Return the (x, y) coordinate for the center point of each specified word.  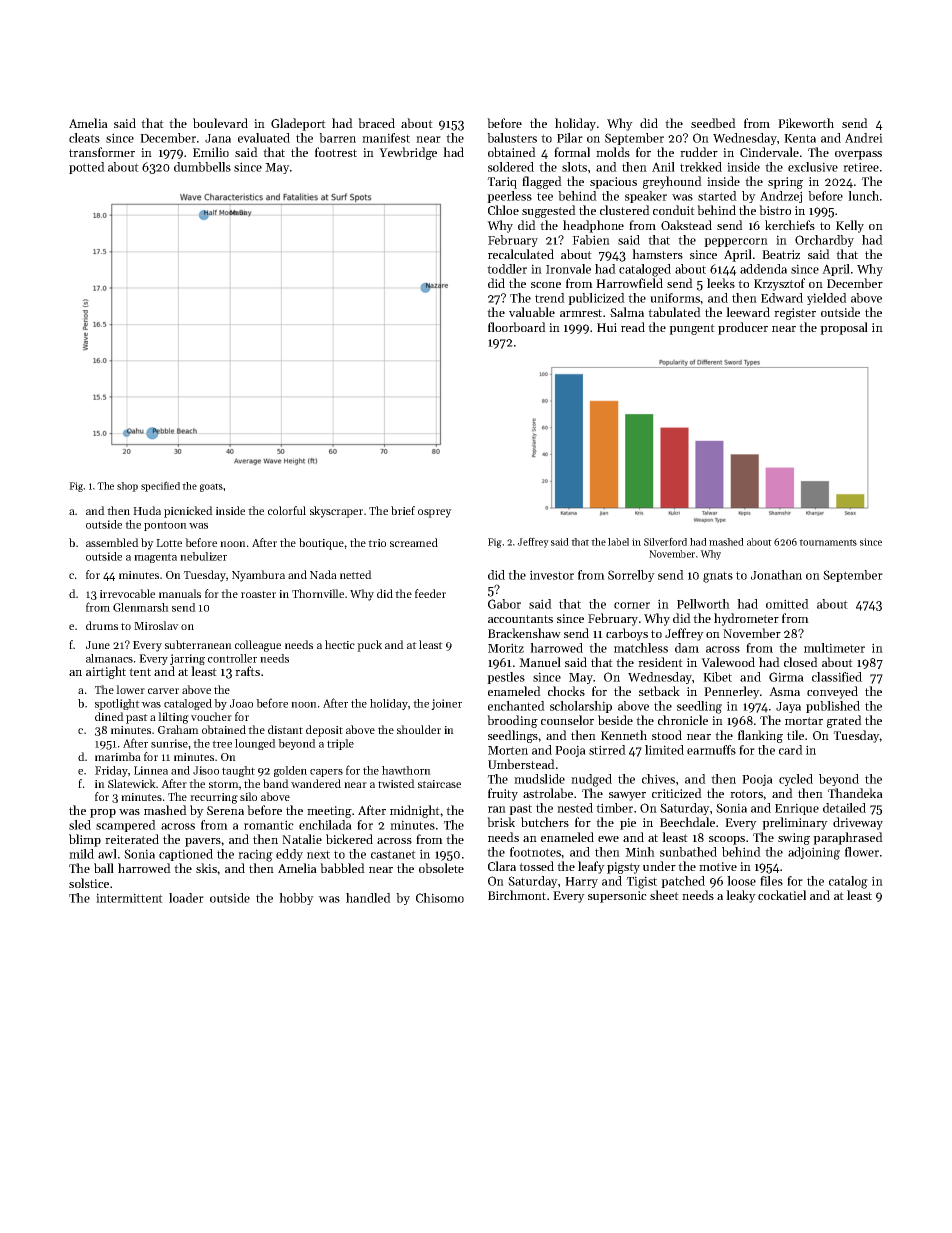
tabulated (674, 312)
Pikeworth (806, 123)
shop (127, 487)
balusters (512, 138)
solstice (89, 883)
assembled (112, 542)
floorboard (517, 327)
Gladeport (298, 124)
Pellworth (703, 604)
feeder (430, 593)
